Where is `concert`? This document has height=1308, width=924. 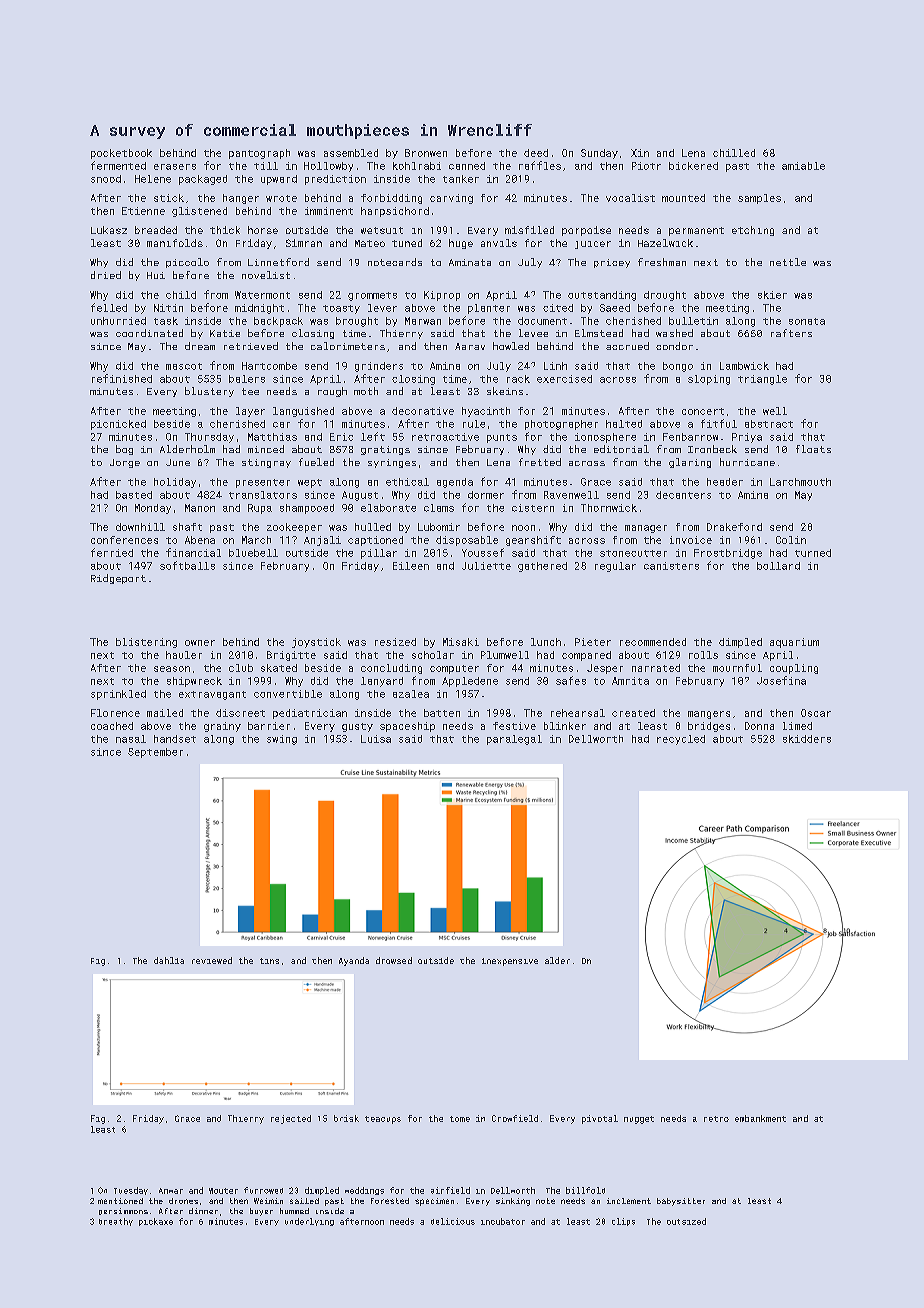
concert is located at coordinates (703, 411).
